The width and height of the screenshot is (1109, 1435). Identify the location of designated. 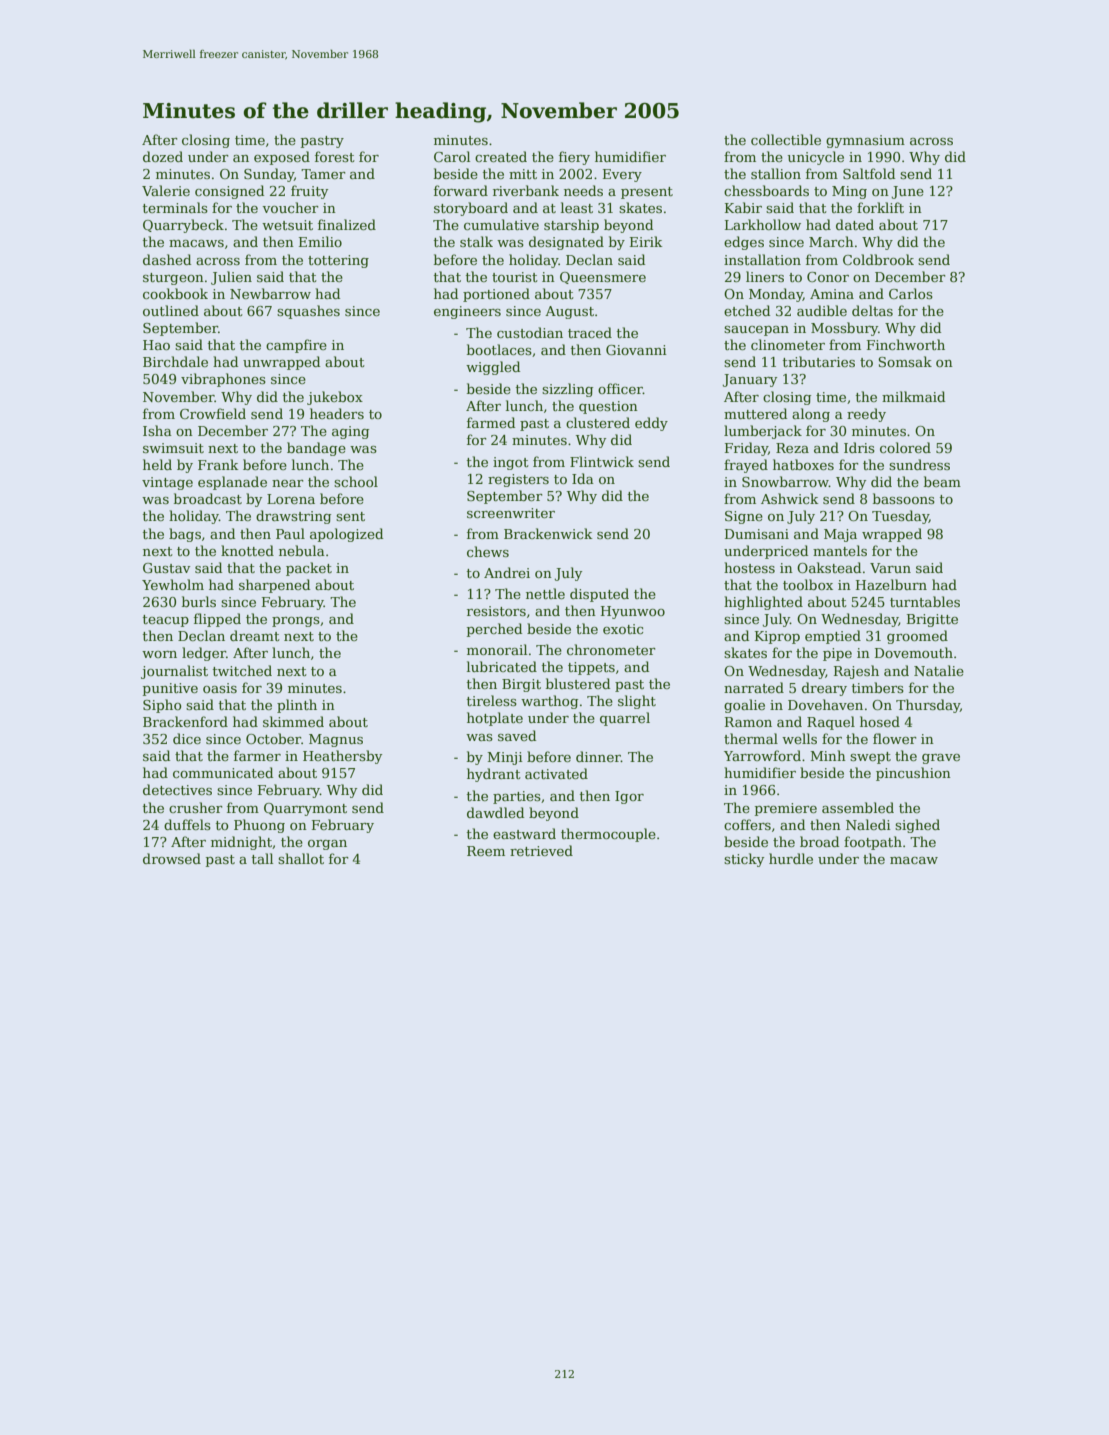
(566, 243).
